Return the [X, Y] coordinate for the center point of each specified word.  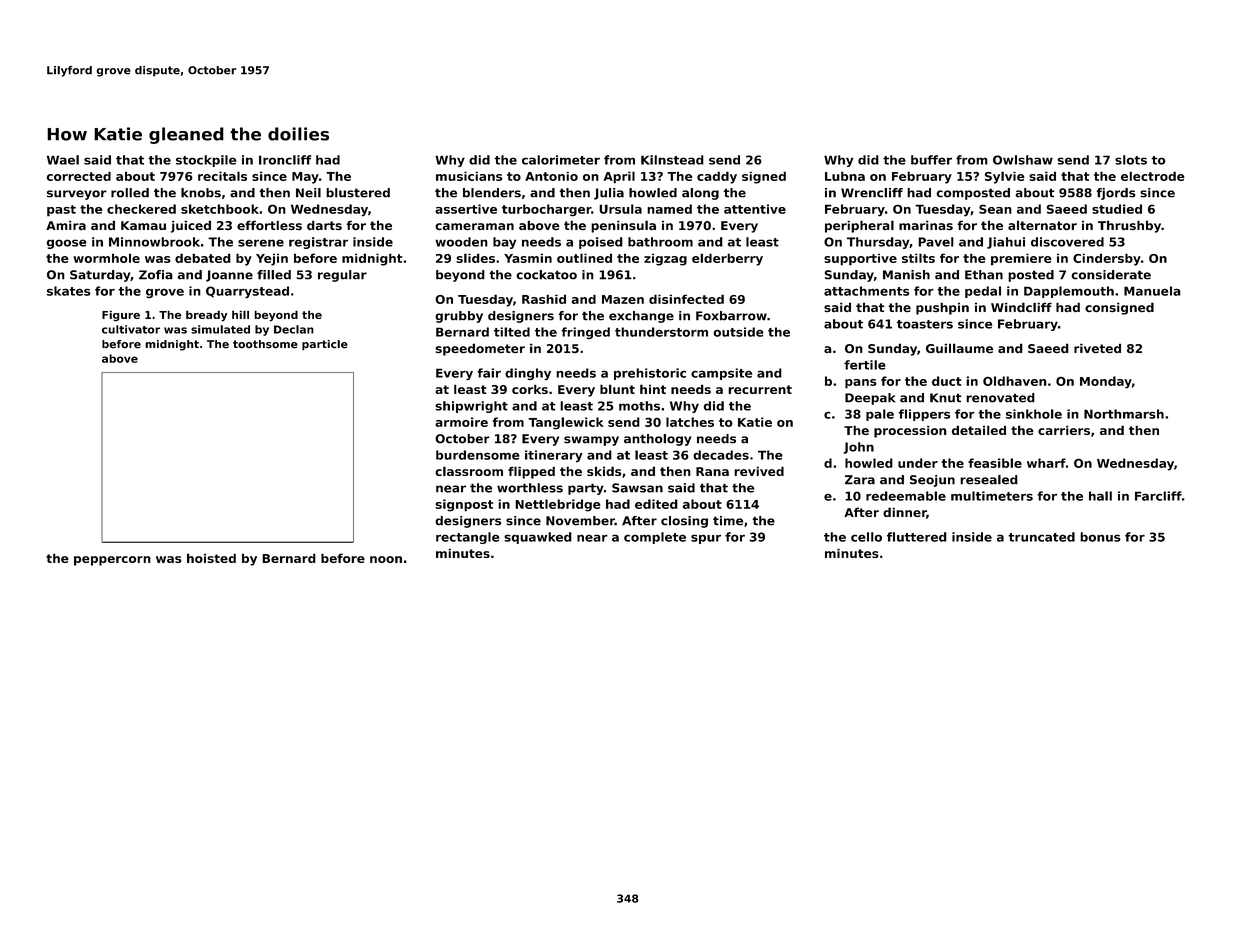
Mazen [623, 299]
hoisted [211, 558]
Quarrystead [247, 292]
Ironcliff [285, 160]
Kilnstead [672, 160]
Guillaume [959, 348]
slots [1131, 160]
